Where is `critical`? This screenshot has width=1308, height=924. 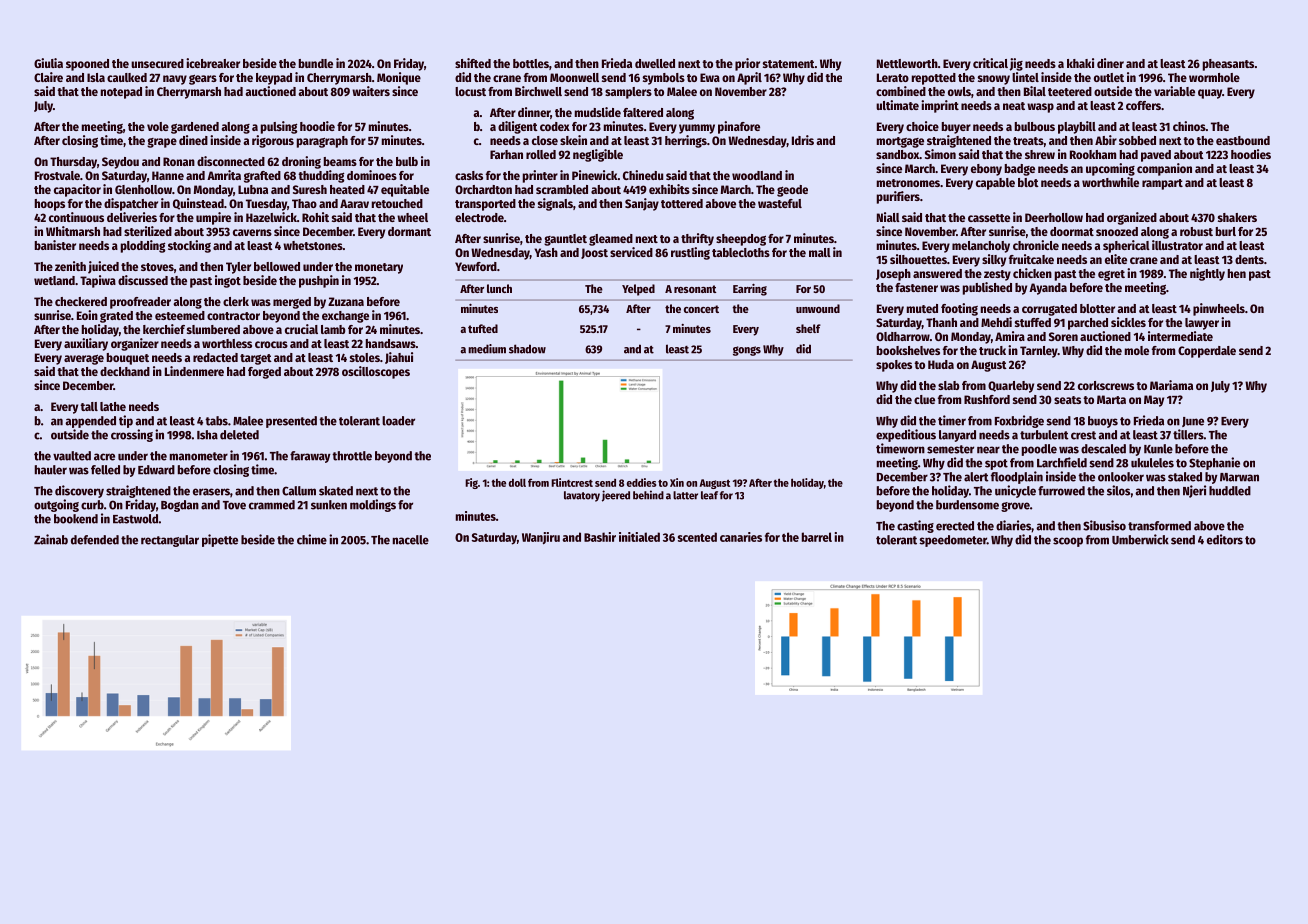 critical is located at coordinates (990, 63).
